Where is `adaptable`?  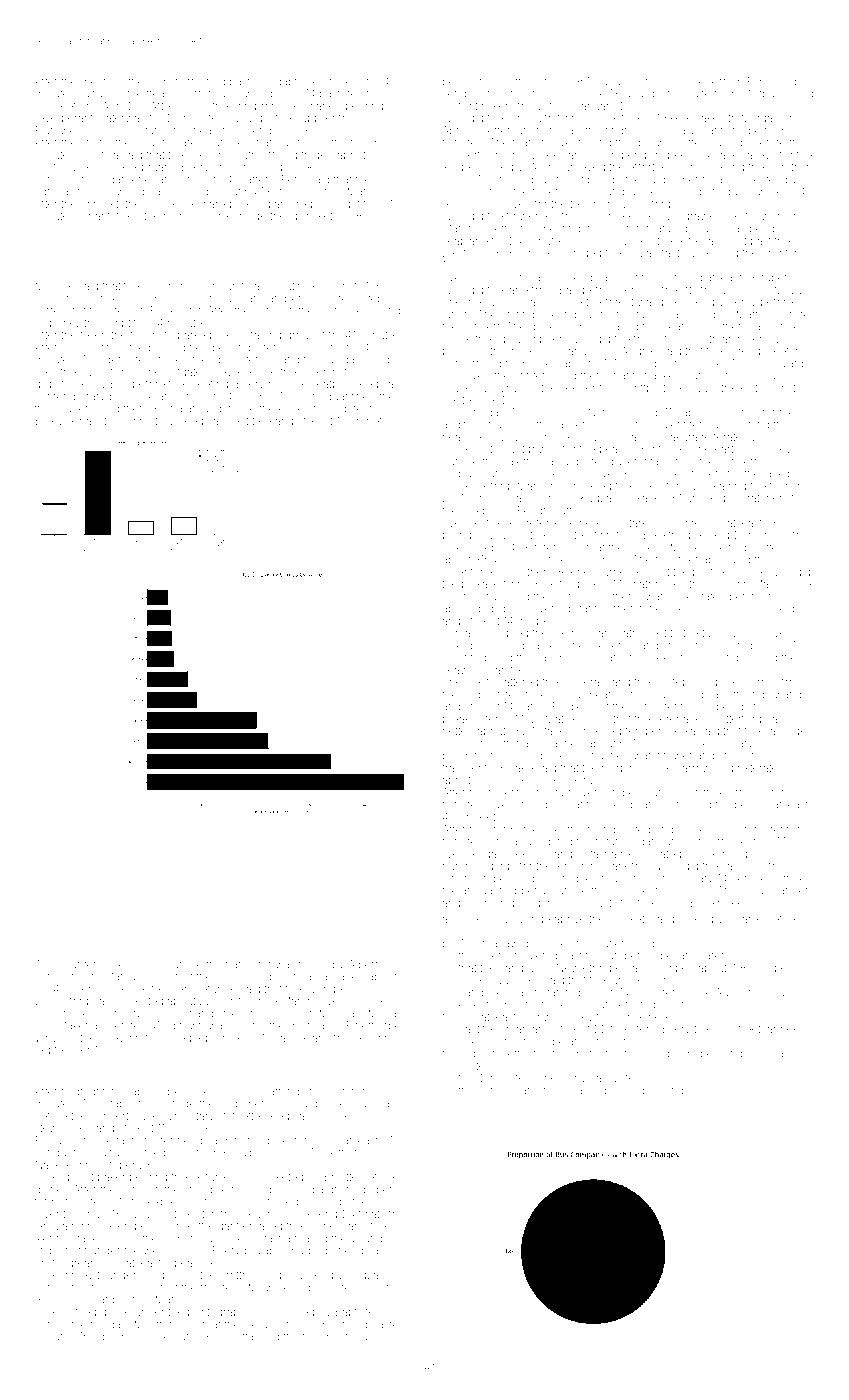 adaptable is located at coordinates (294, 82).
